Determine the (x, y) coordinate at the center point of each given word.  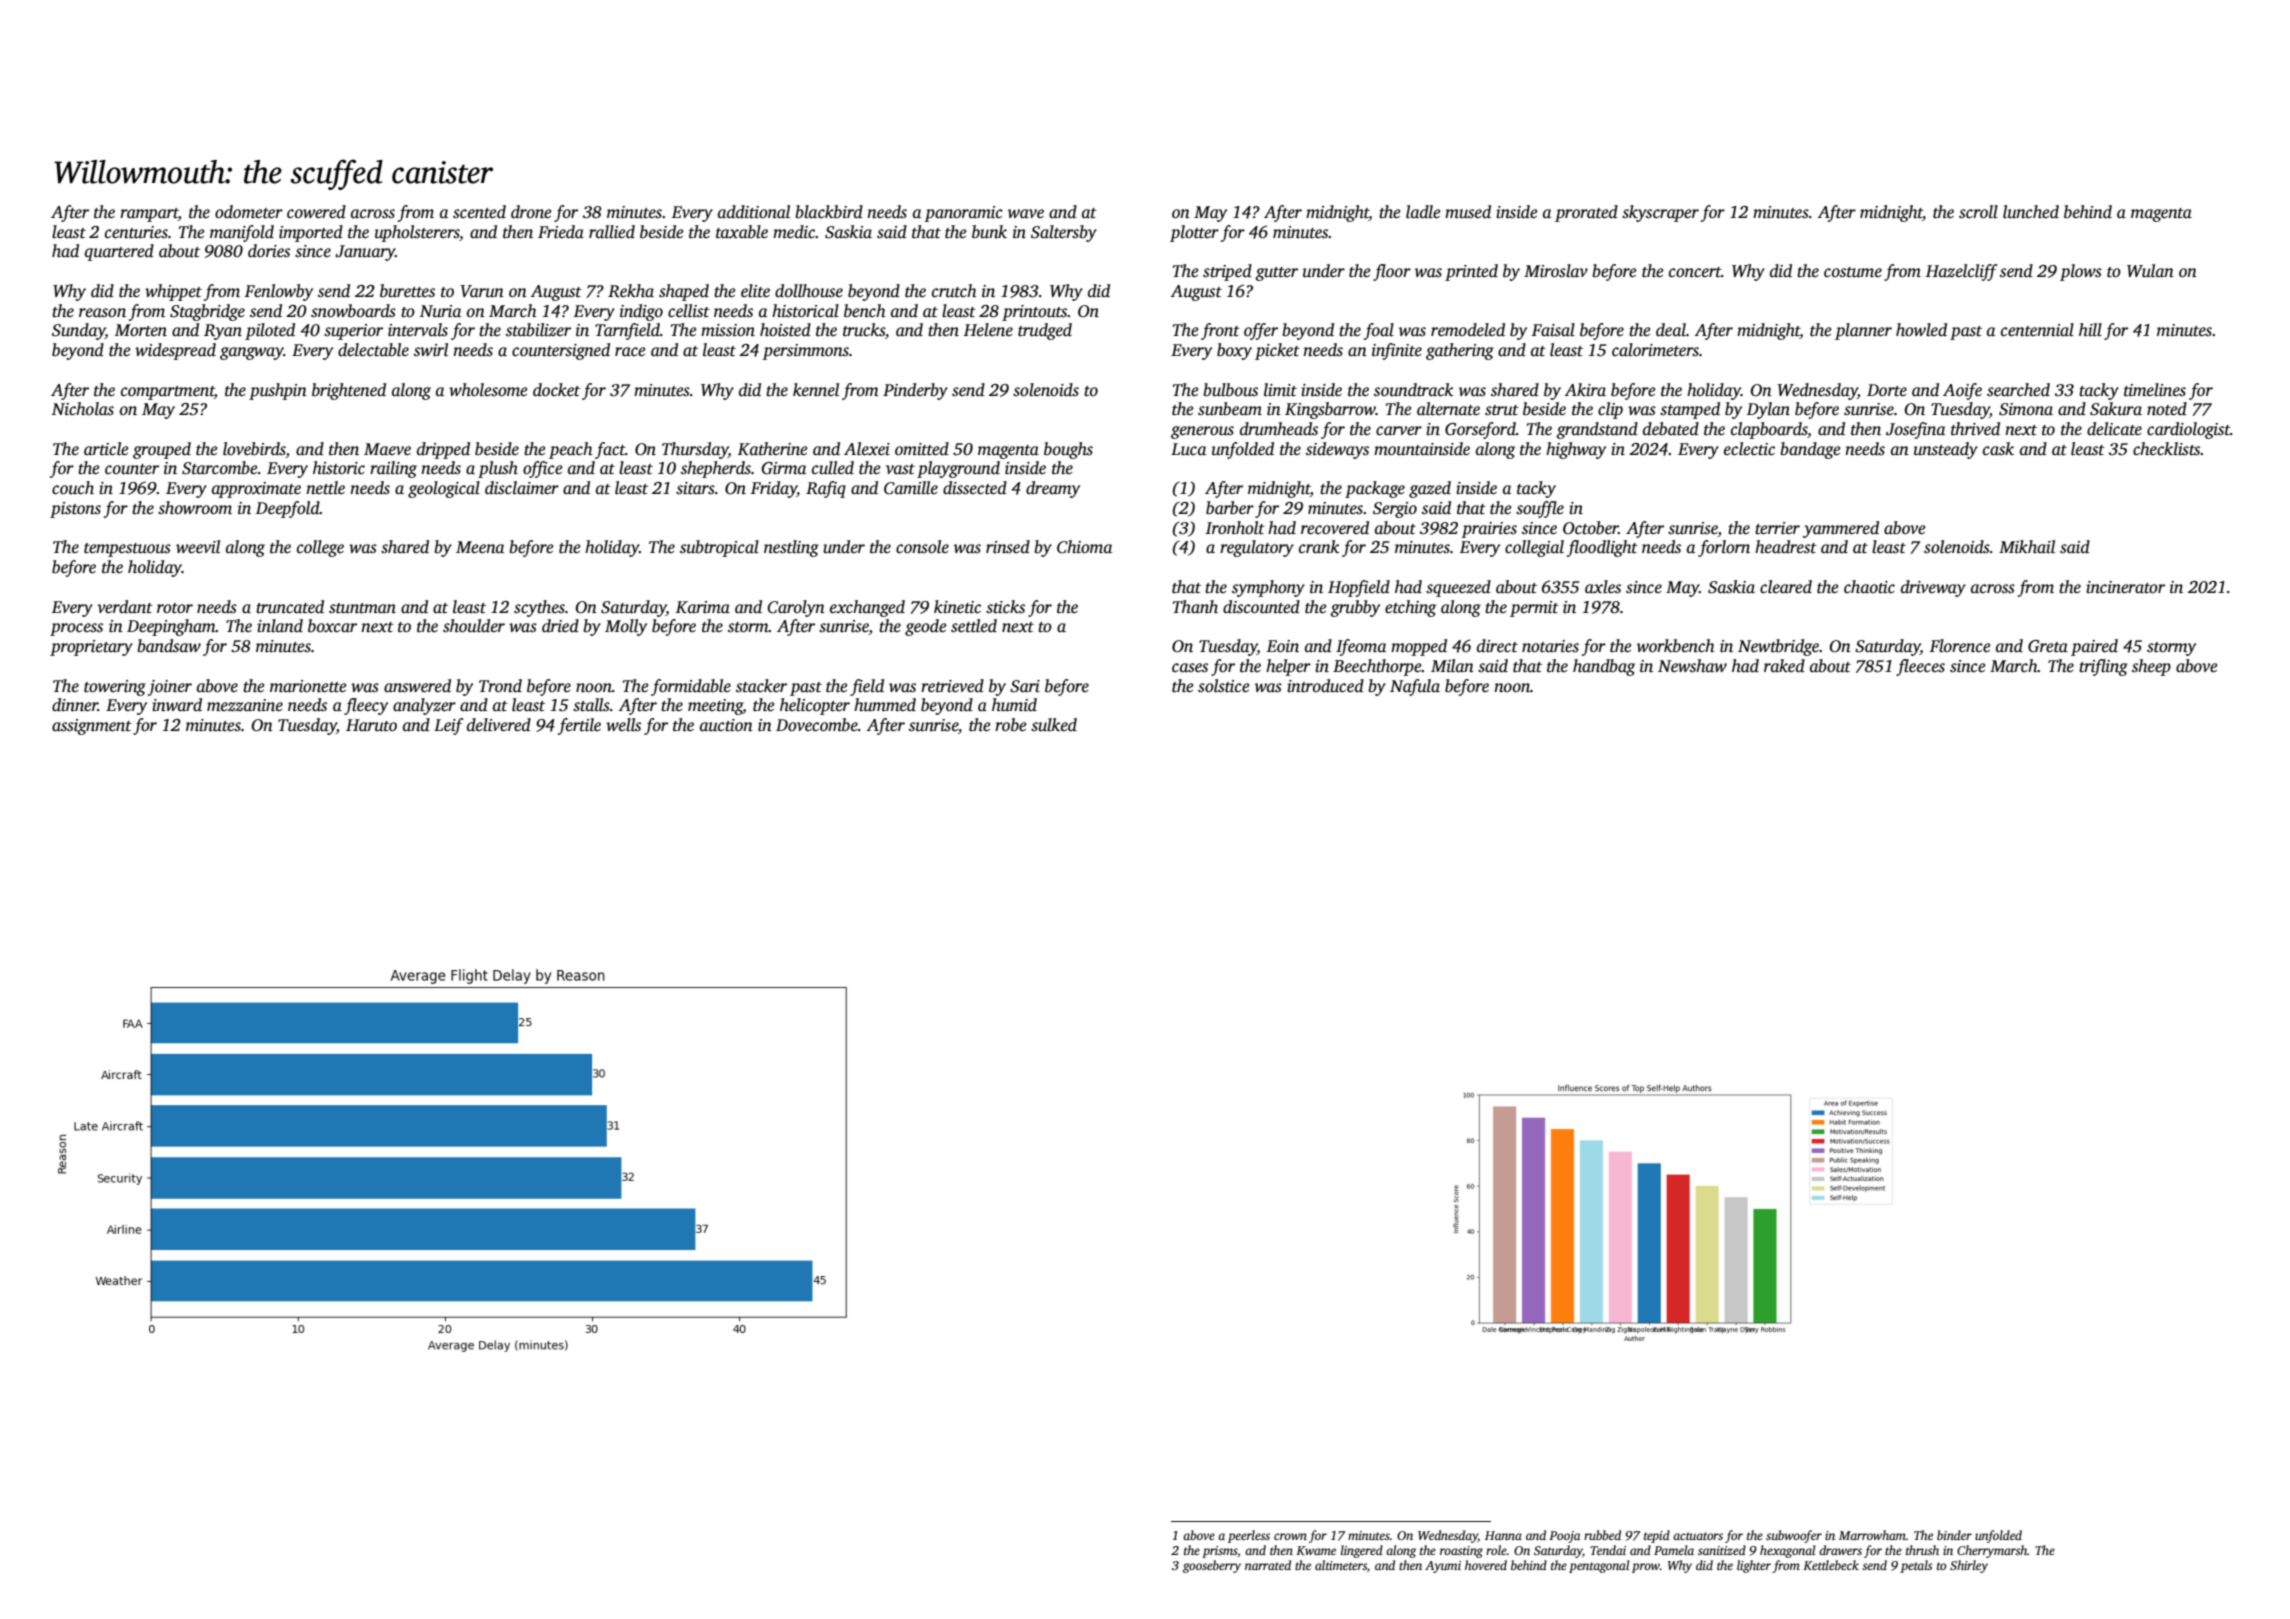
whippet (173, 292)
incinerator (2125, 587)
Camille (911, 488)
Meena (480, 547)
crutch (954, 291)
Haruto (371, 725)
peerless (1249, 1536)
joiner (170, 688)
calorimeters (1655, 350)
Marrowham (1872, 1535)
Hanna (1503, 1535)
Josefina (1915, 430)
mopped (1419, 647)
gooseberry (1212, 1566)
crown (1290, 1536)
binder (1954, 1535)
